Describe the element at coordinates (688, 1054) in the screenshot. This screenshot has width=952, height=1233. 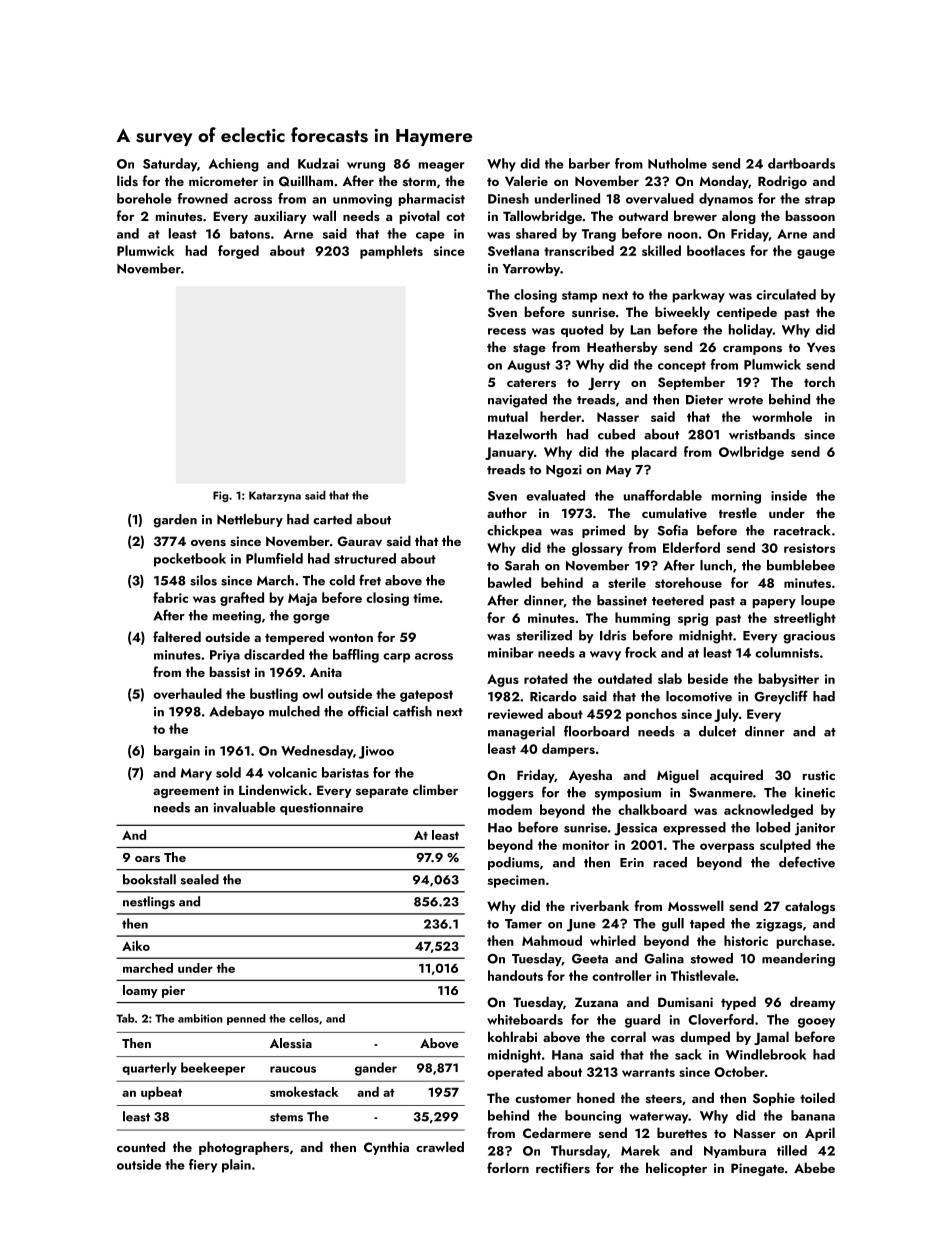
I see `sack` at that location.
